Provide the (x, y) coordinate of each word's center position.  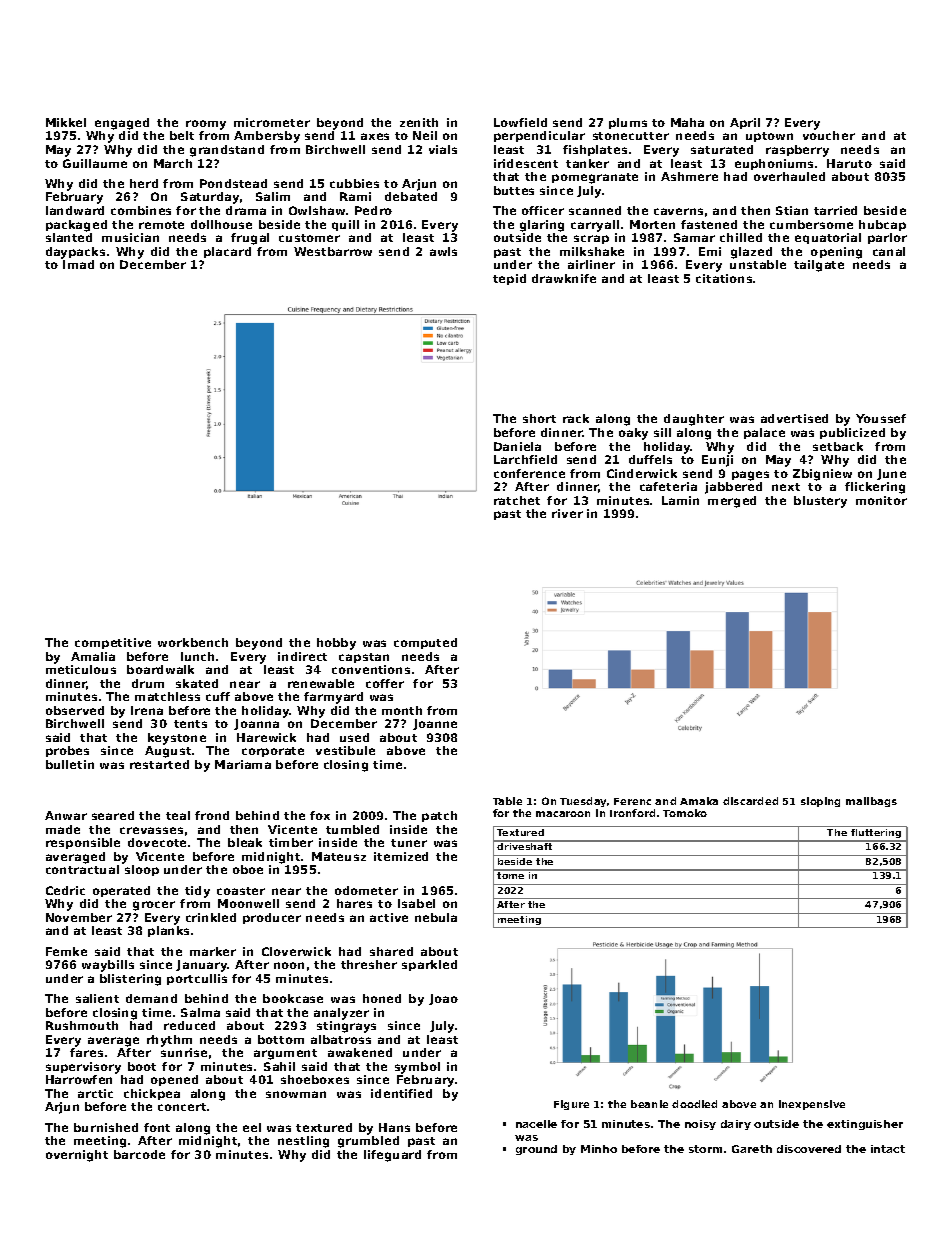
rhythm (169, 1041)
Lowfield (520, 122)
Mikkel (66, 122)
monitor (881, 500)
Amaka (699, 801)
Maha (687, 122)
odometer (366, 890)
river (567, 513)
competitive (113, 643)
